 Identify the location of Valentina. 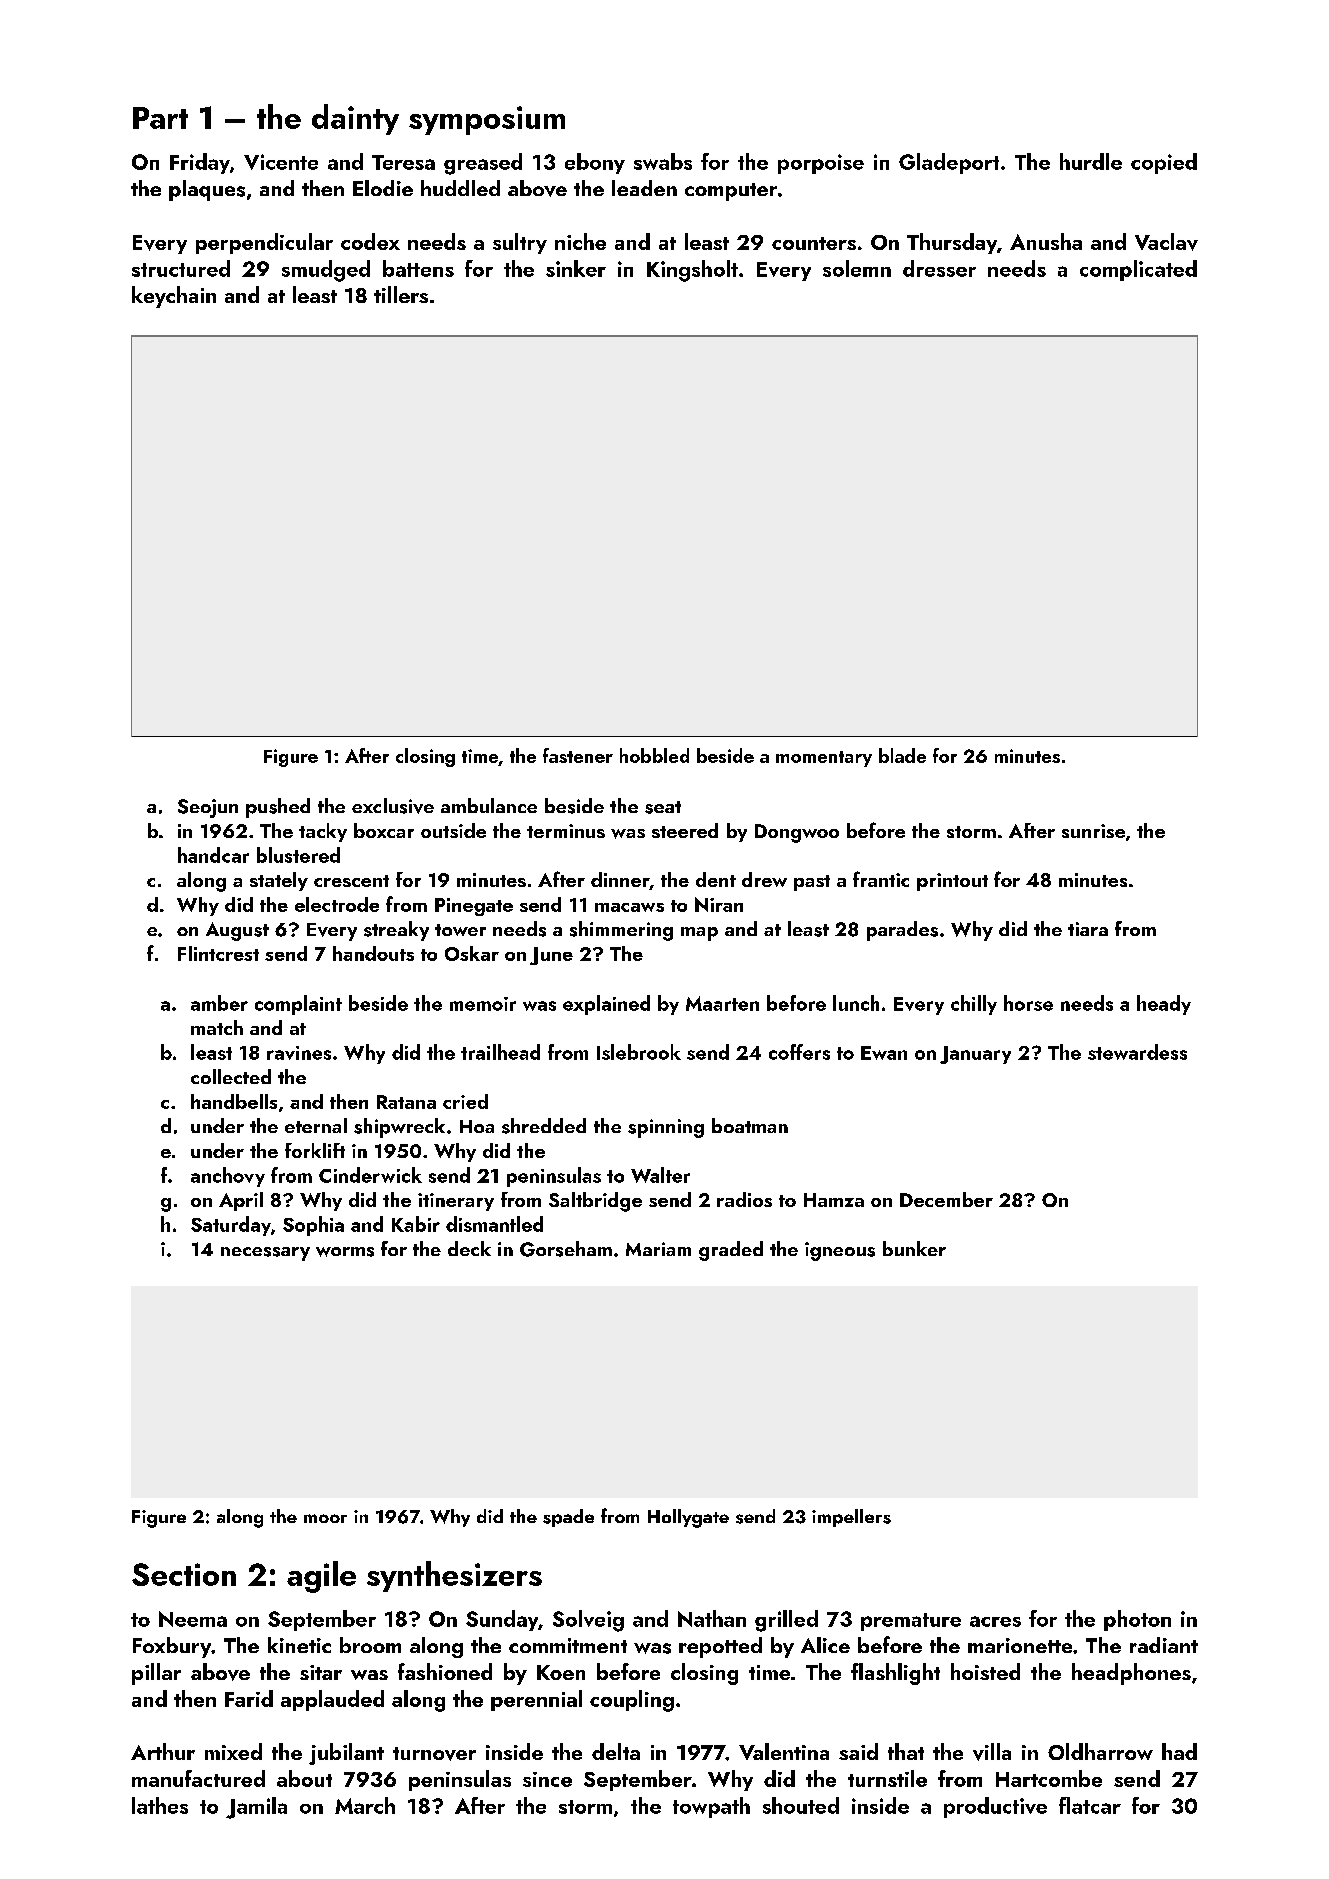
(784, 1751).
